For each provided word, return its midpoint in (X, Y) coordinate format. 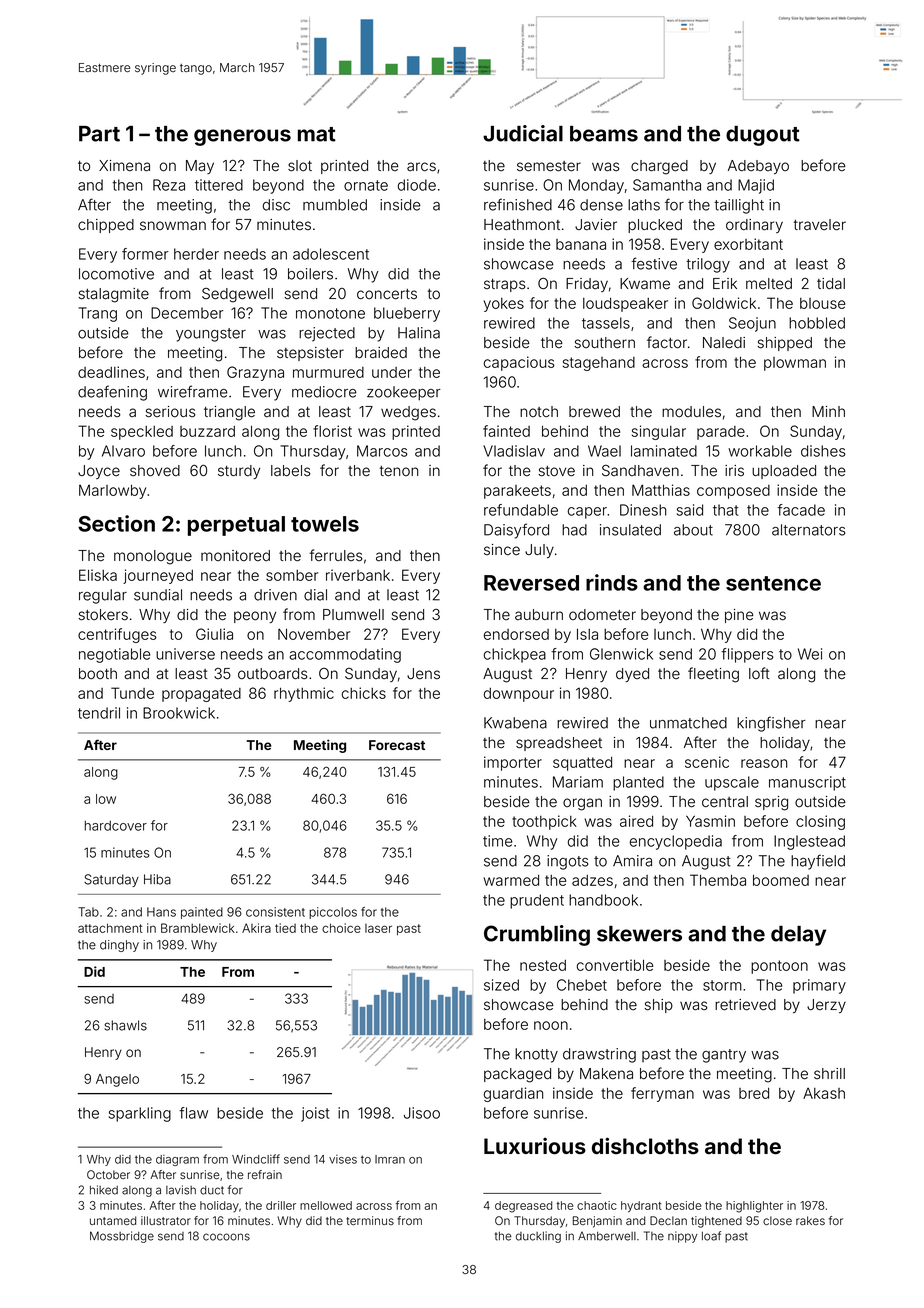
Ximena (124, 166)
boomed (781, 880)
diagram (177, 1160)
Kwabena (515, 723)
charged (659, 167)
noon (551, 1025)
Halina (419, 333)
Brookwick (179, 713)
